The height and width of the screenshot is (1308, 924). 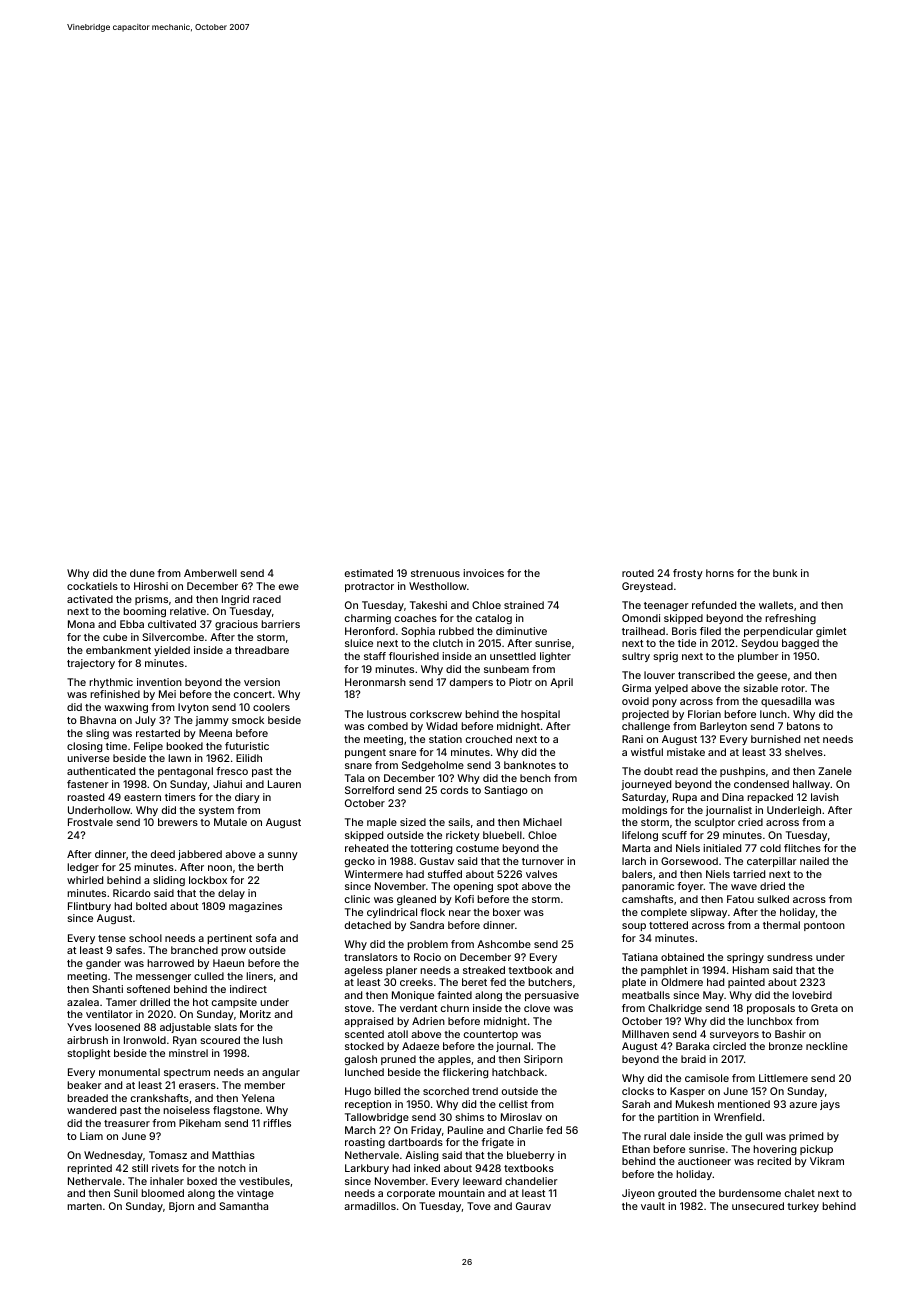 What do you see at coordinates (513, 656) in the screenshot?
I see `unsettled` at bounding box center [513, 656].
